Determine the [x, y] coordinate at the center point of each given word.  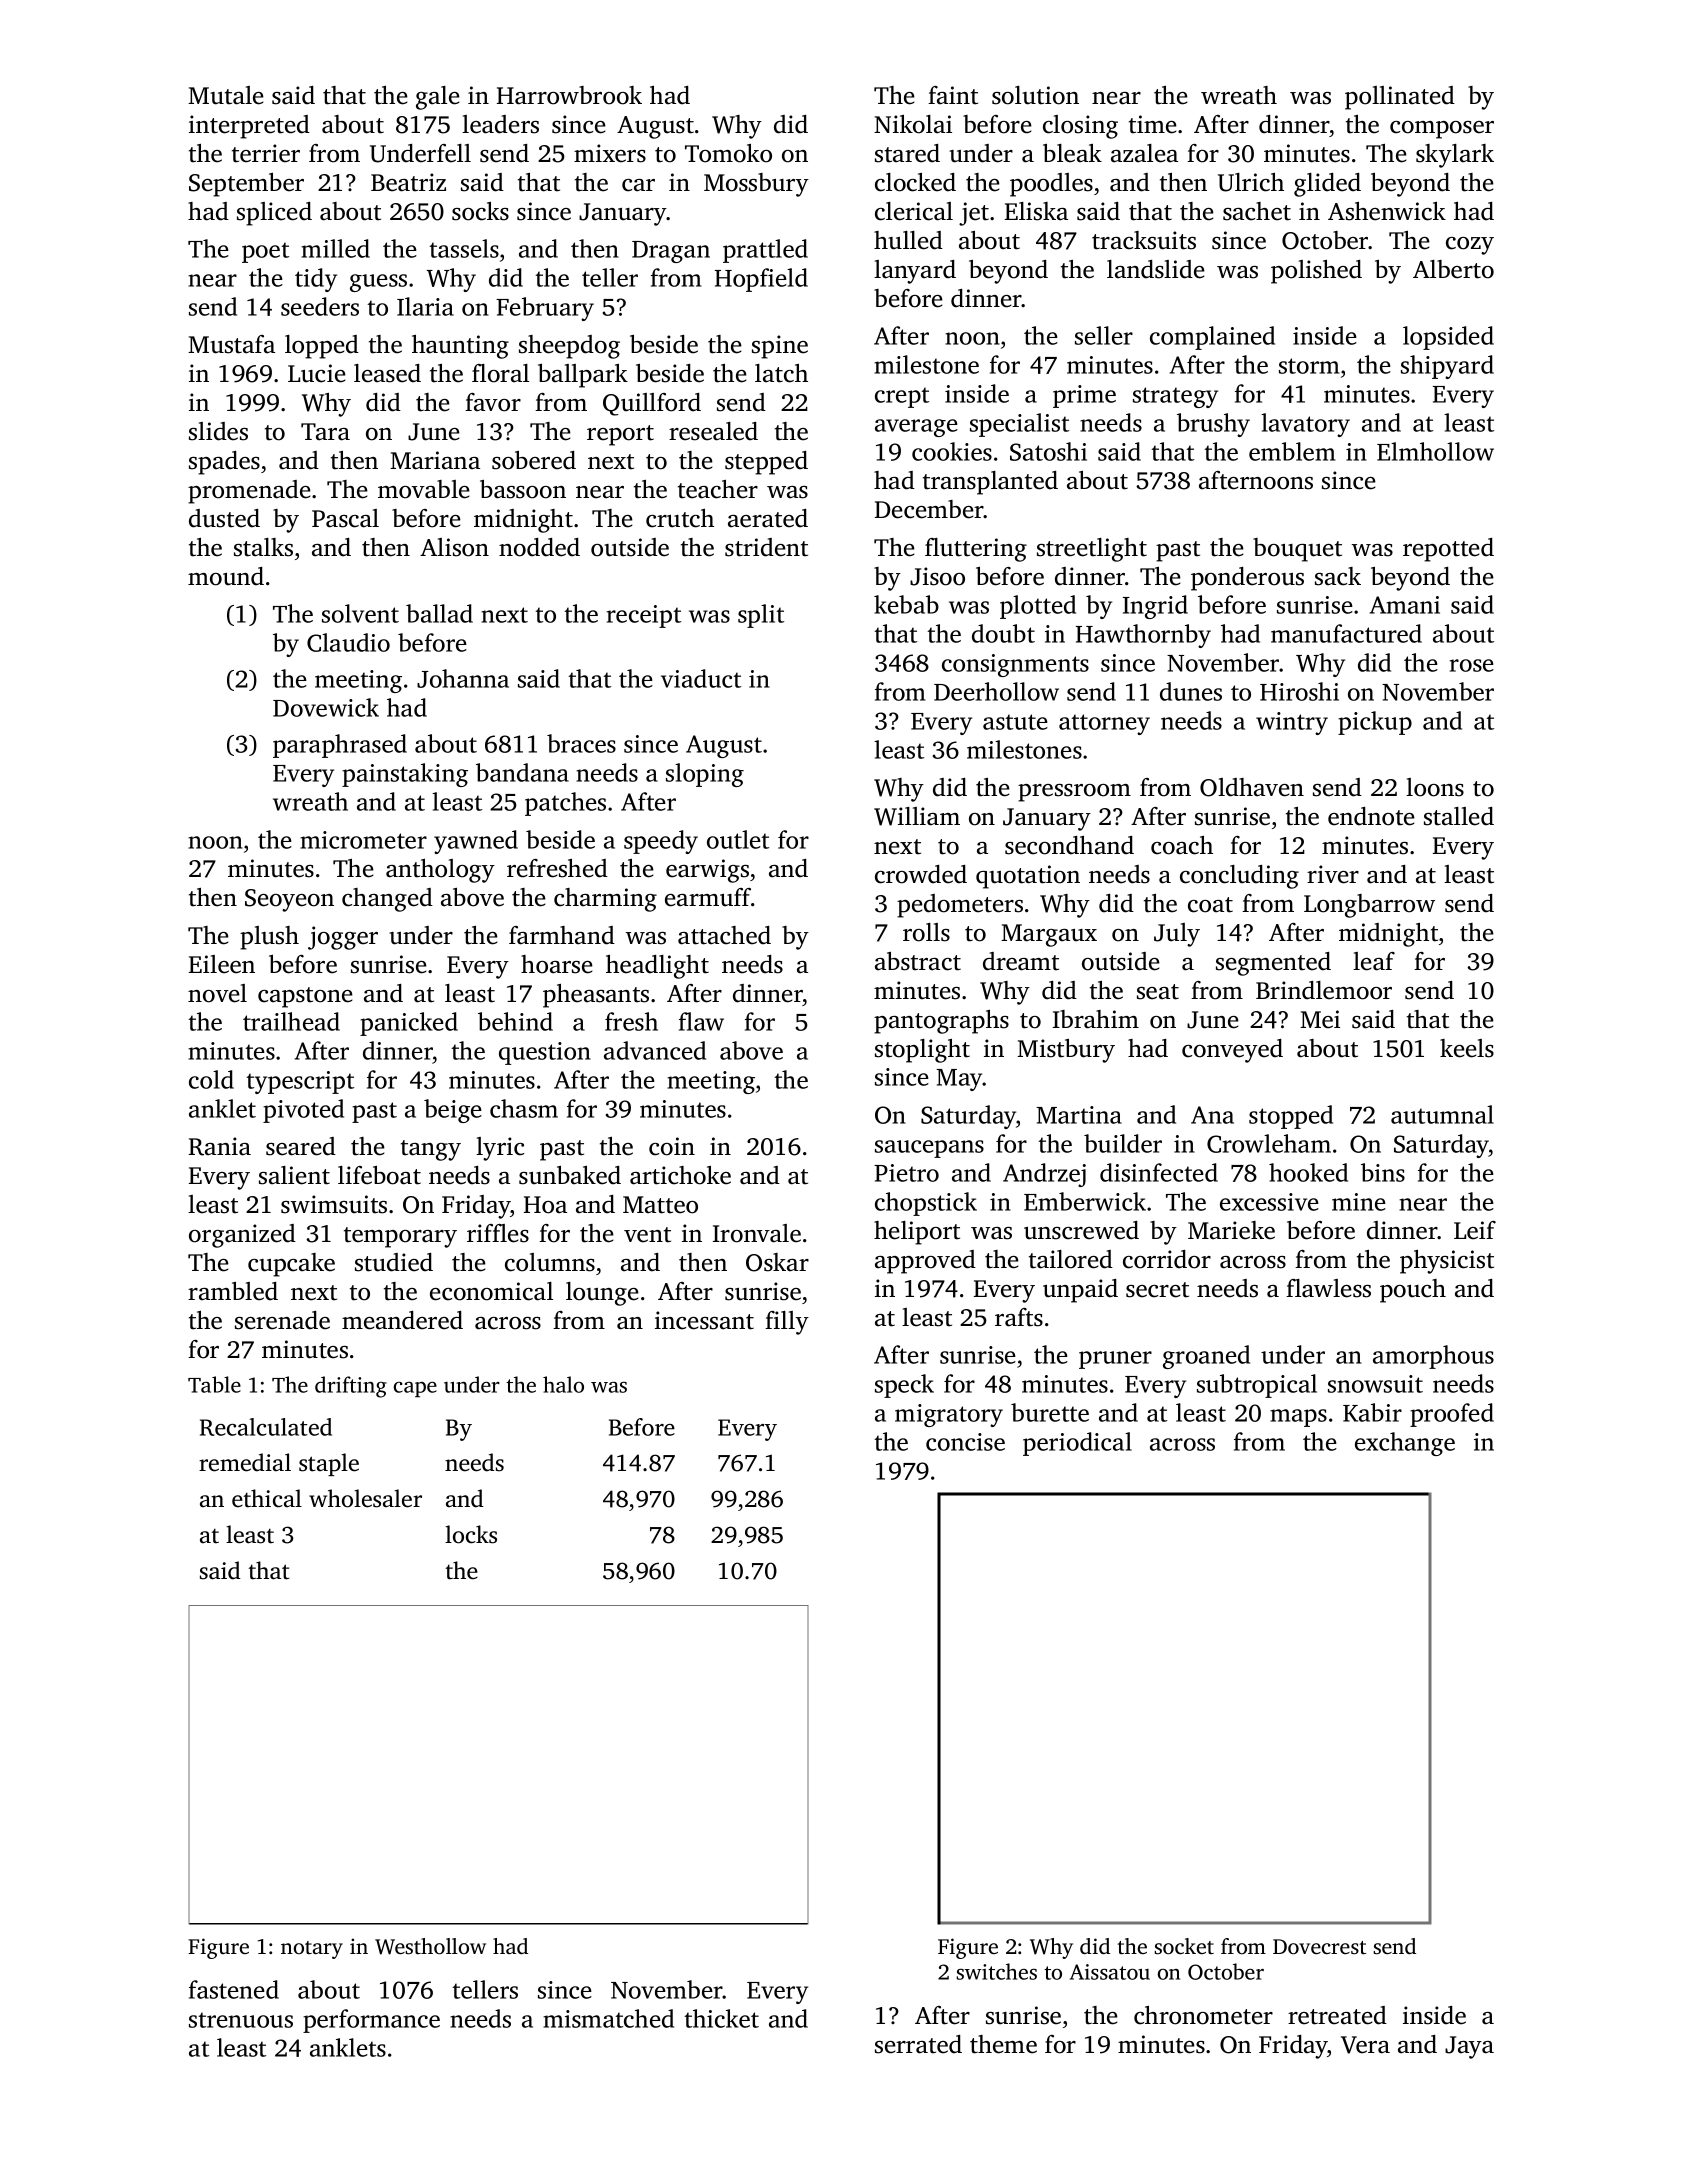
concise [965, 1442]
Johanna [463, 678]
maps [1298, 1418]
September [246, 185]
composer [1442, 130]
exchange [1405, 1444]
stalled [1459, 816]
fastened [234, 1989]
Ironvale [757, 1233]
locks [471, 1534]
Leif [1475, 1230]
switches [996, 1971]
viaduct [701, 678]
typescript [300, 1082]
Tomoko [728, 153]
